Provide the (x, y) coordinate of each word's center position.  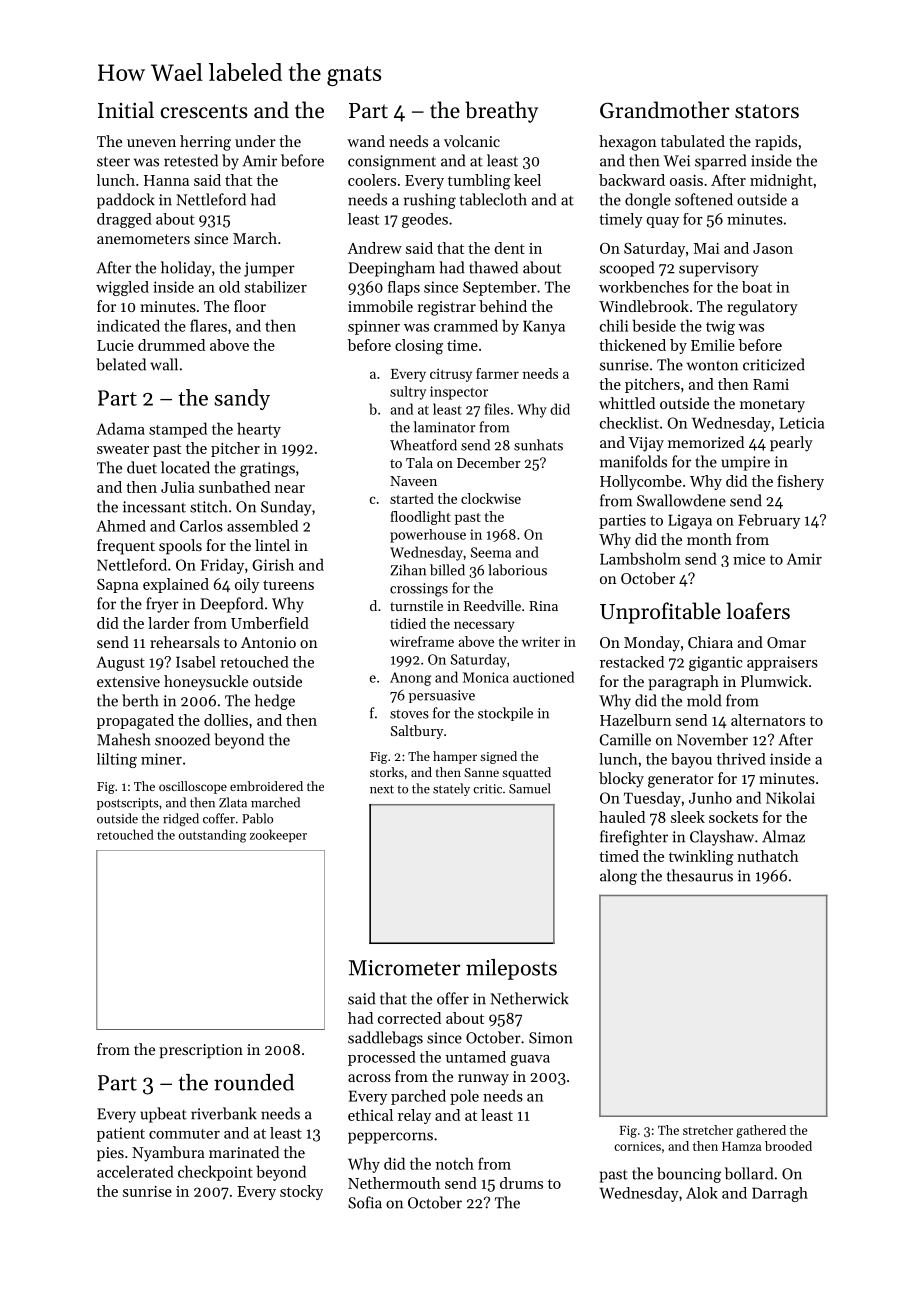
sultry (408, 393)
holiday (186, 269)
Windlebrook (644, 306)
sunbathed (234, 487)
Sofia (365, 1202)
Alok (702, 1193)
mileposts (511, 969)
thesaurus (700, 875)
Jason (773, 248)
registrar (447, 308)
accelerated (135, 1171)
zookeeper (278, 835)
